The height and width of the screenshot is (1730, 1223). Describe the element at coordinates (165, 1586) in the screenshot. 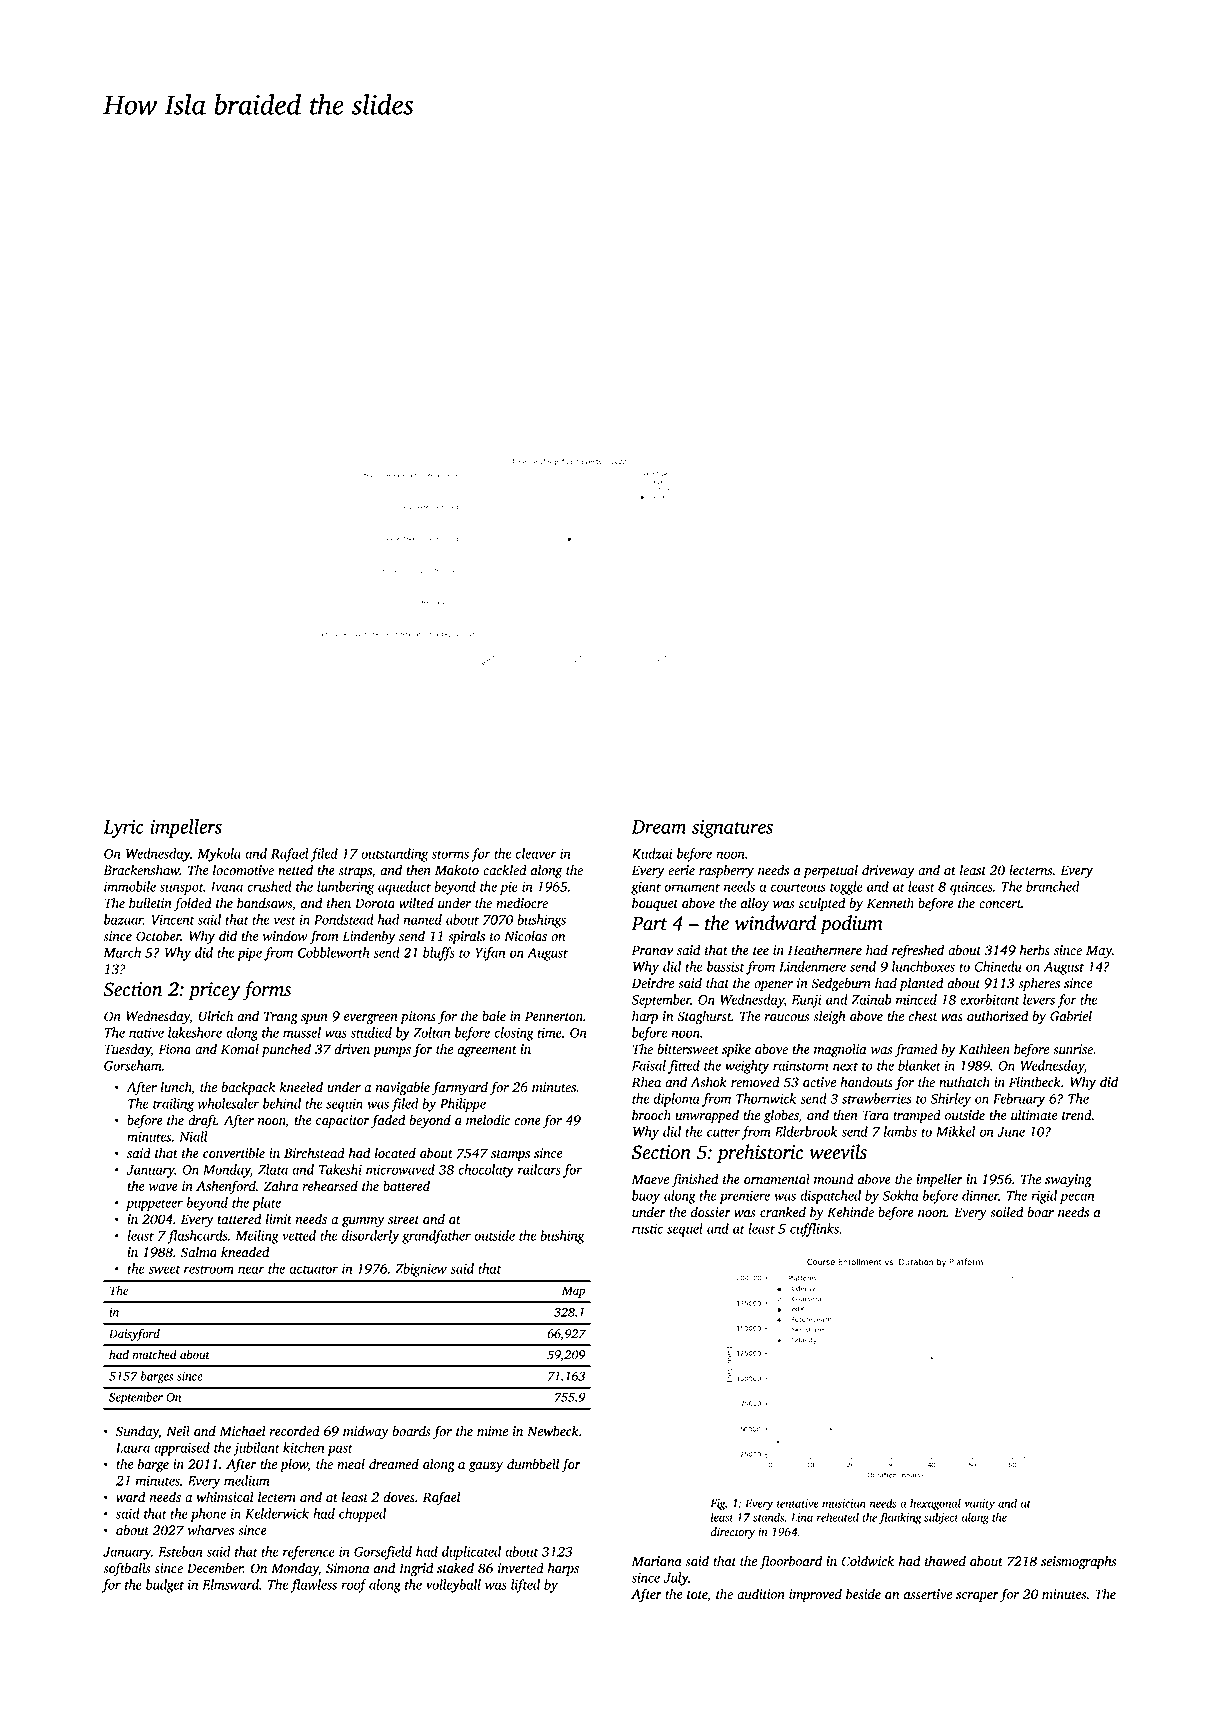

I see `budget` at that location.
